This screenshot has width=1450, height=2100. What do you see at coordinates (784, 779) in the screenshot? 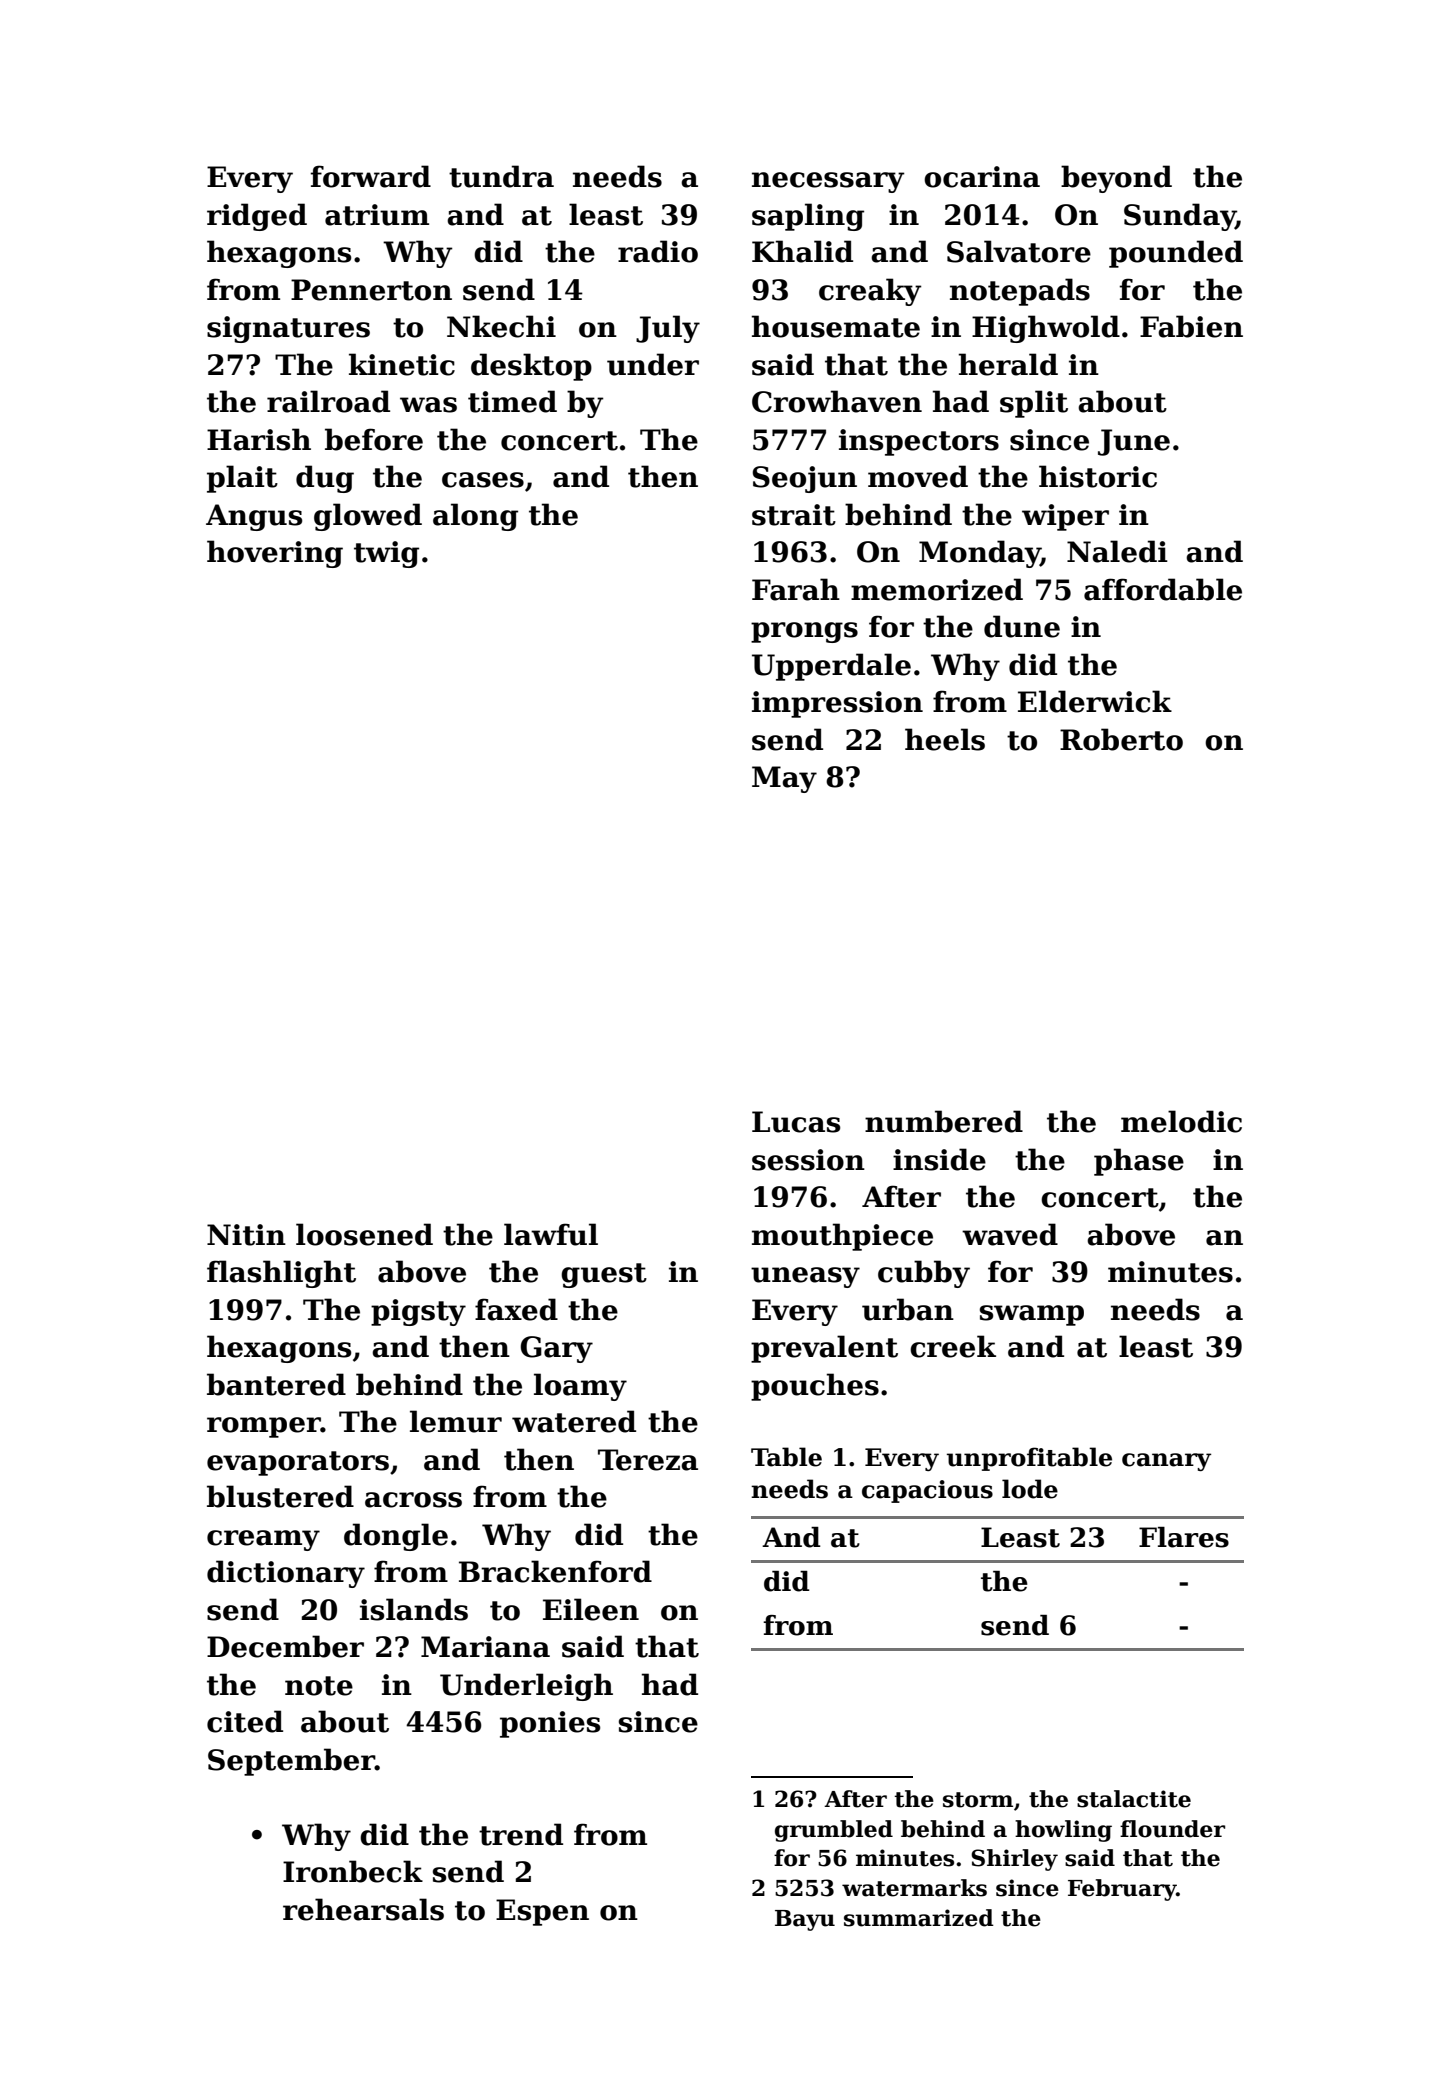
I see `May` at bounding box center [784, 779].
